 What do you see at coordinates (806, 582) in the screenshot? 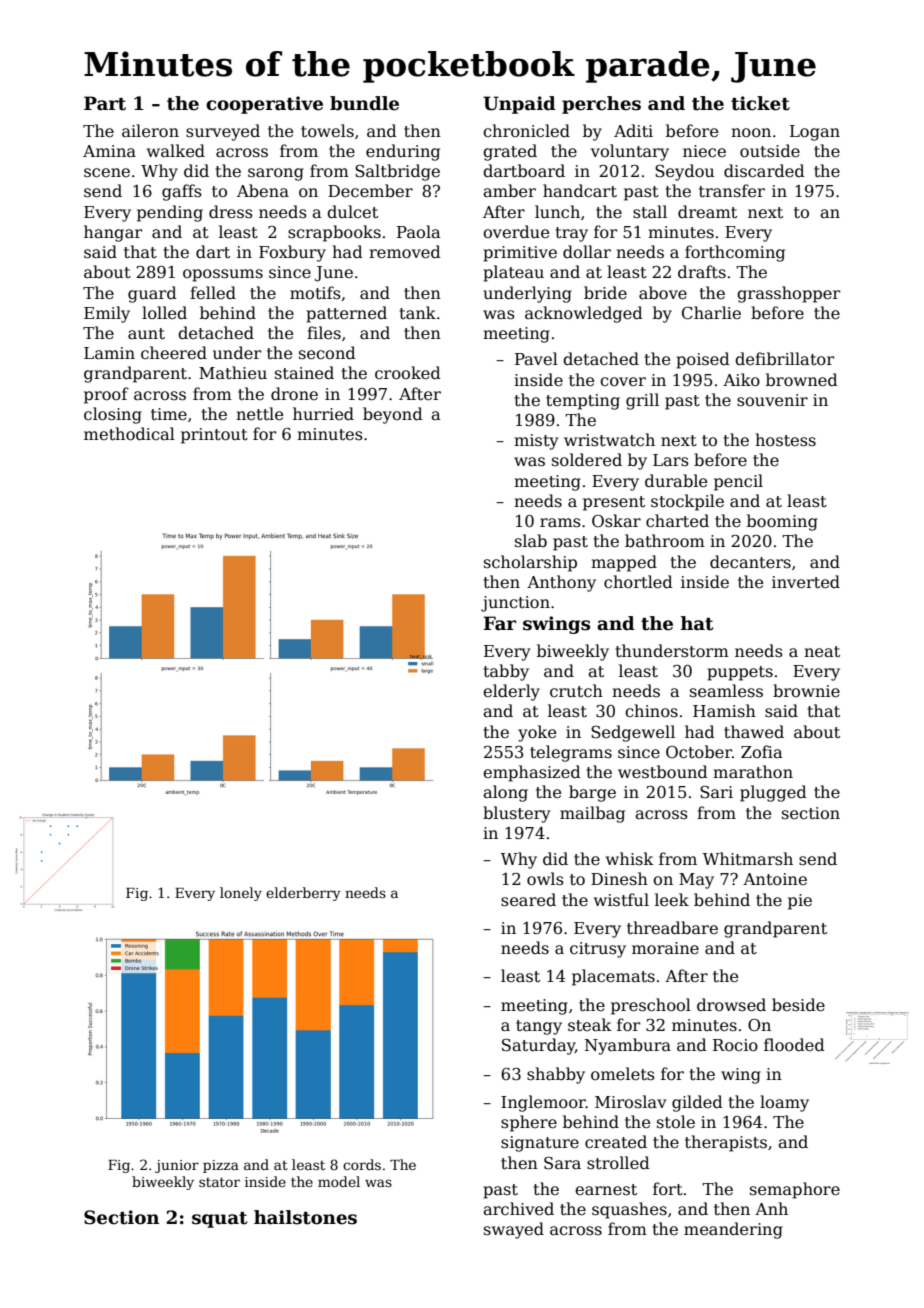
I see `inverted` at bounding box center [806, 582].
